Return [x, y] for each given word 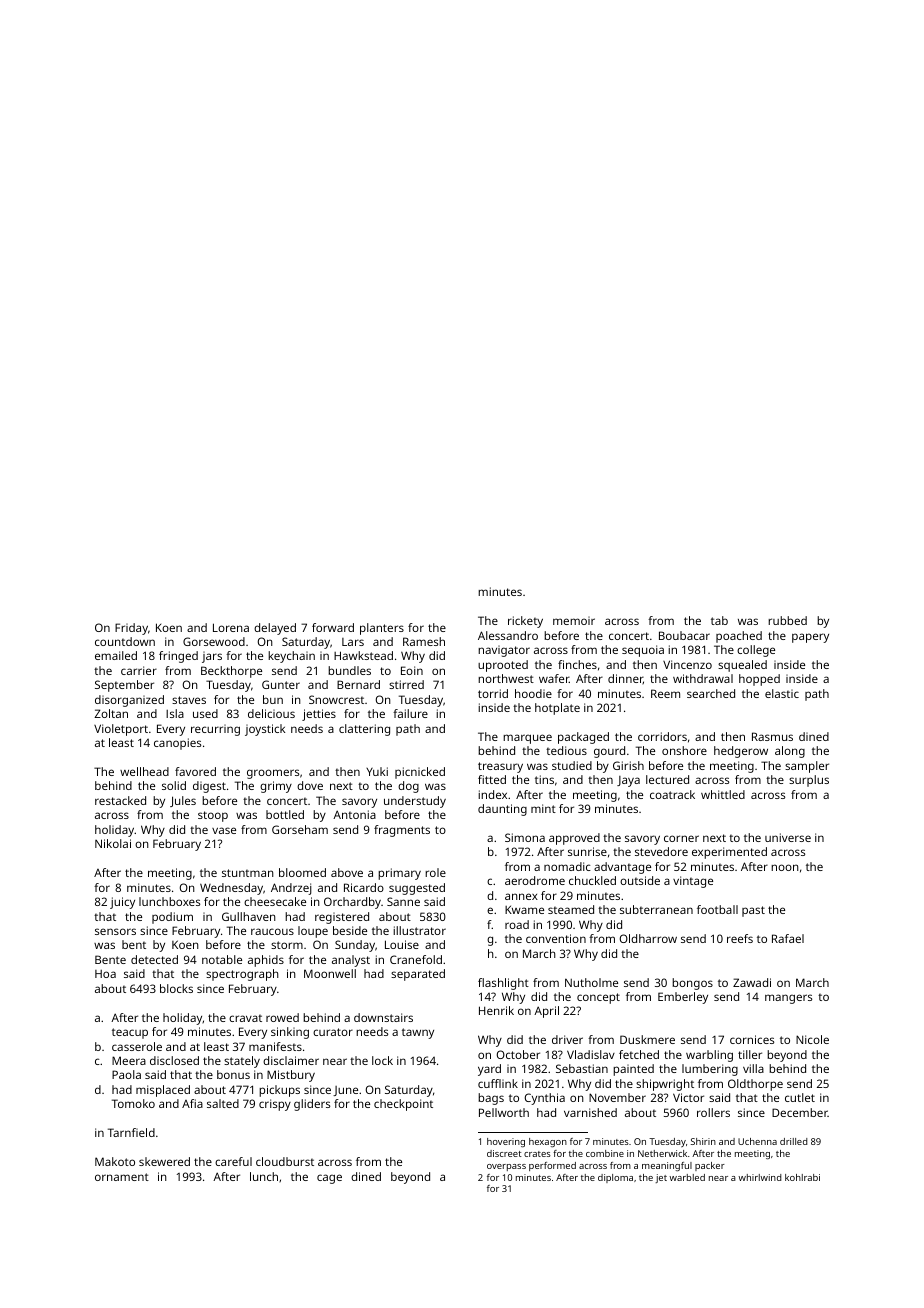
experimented [729, 853]
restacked [120, 800]
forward [333, 627]
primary [399, 874]
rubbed [787, 620]
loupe [313, 932]
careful [233, 1161]
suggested [417, 889]
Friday [131, 629]
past [753, 911]
